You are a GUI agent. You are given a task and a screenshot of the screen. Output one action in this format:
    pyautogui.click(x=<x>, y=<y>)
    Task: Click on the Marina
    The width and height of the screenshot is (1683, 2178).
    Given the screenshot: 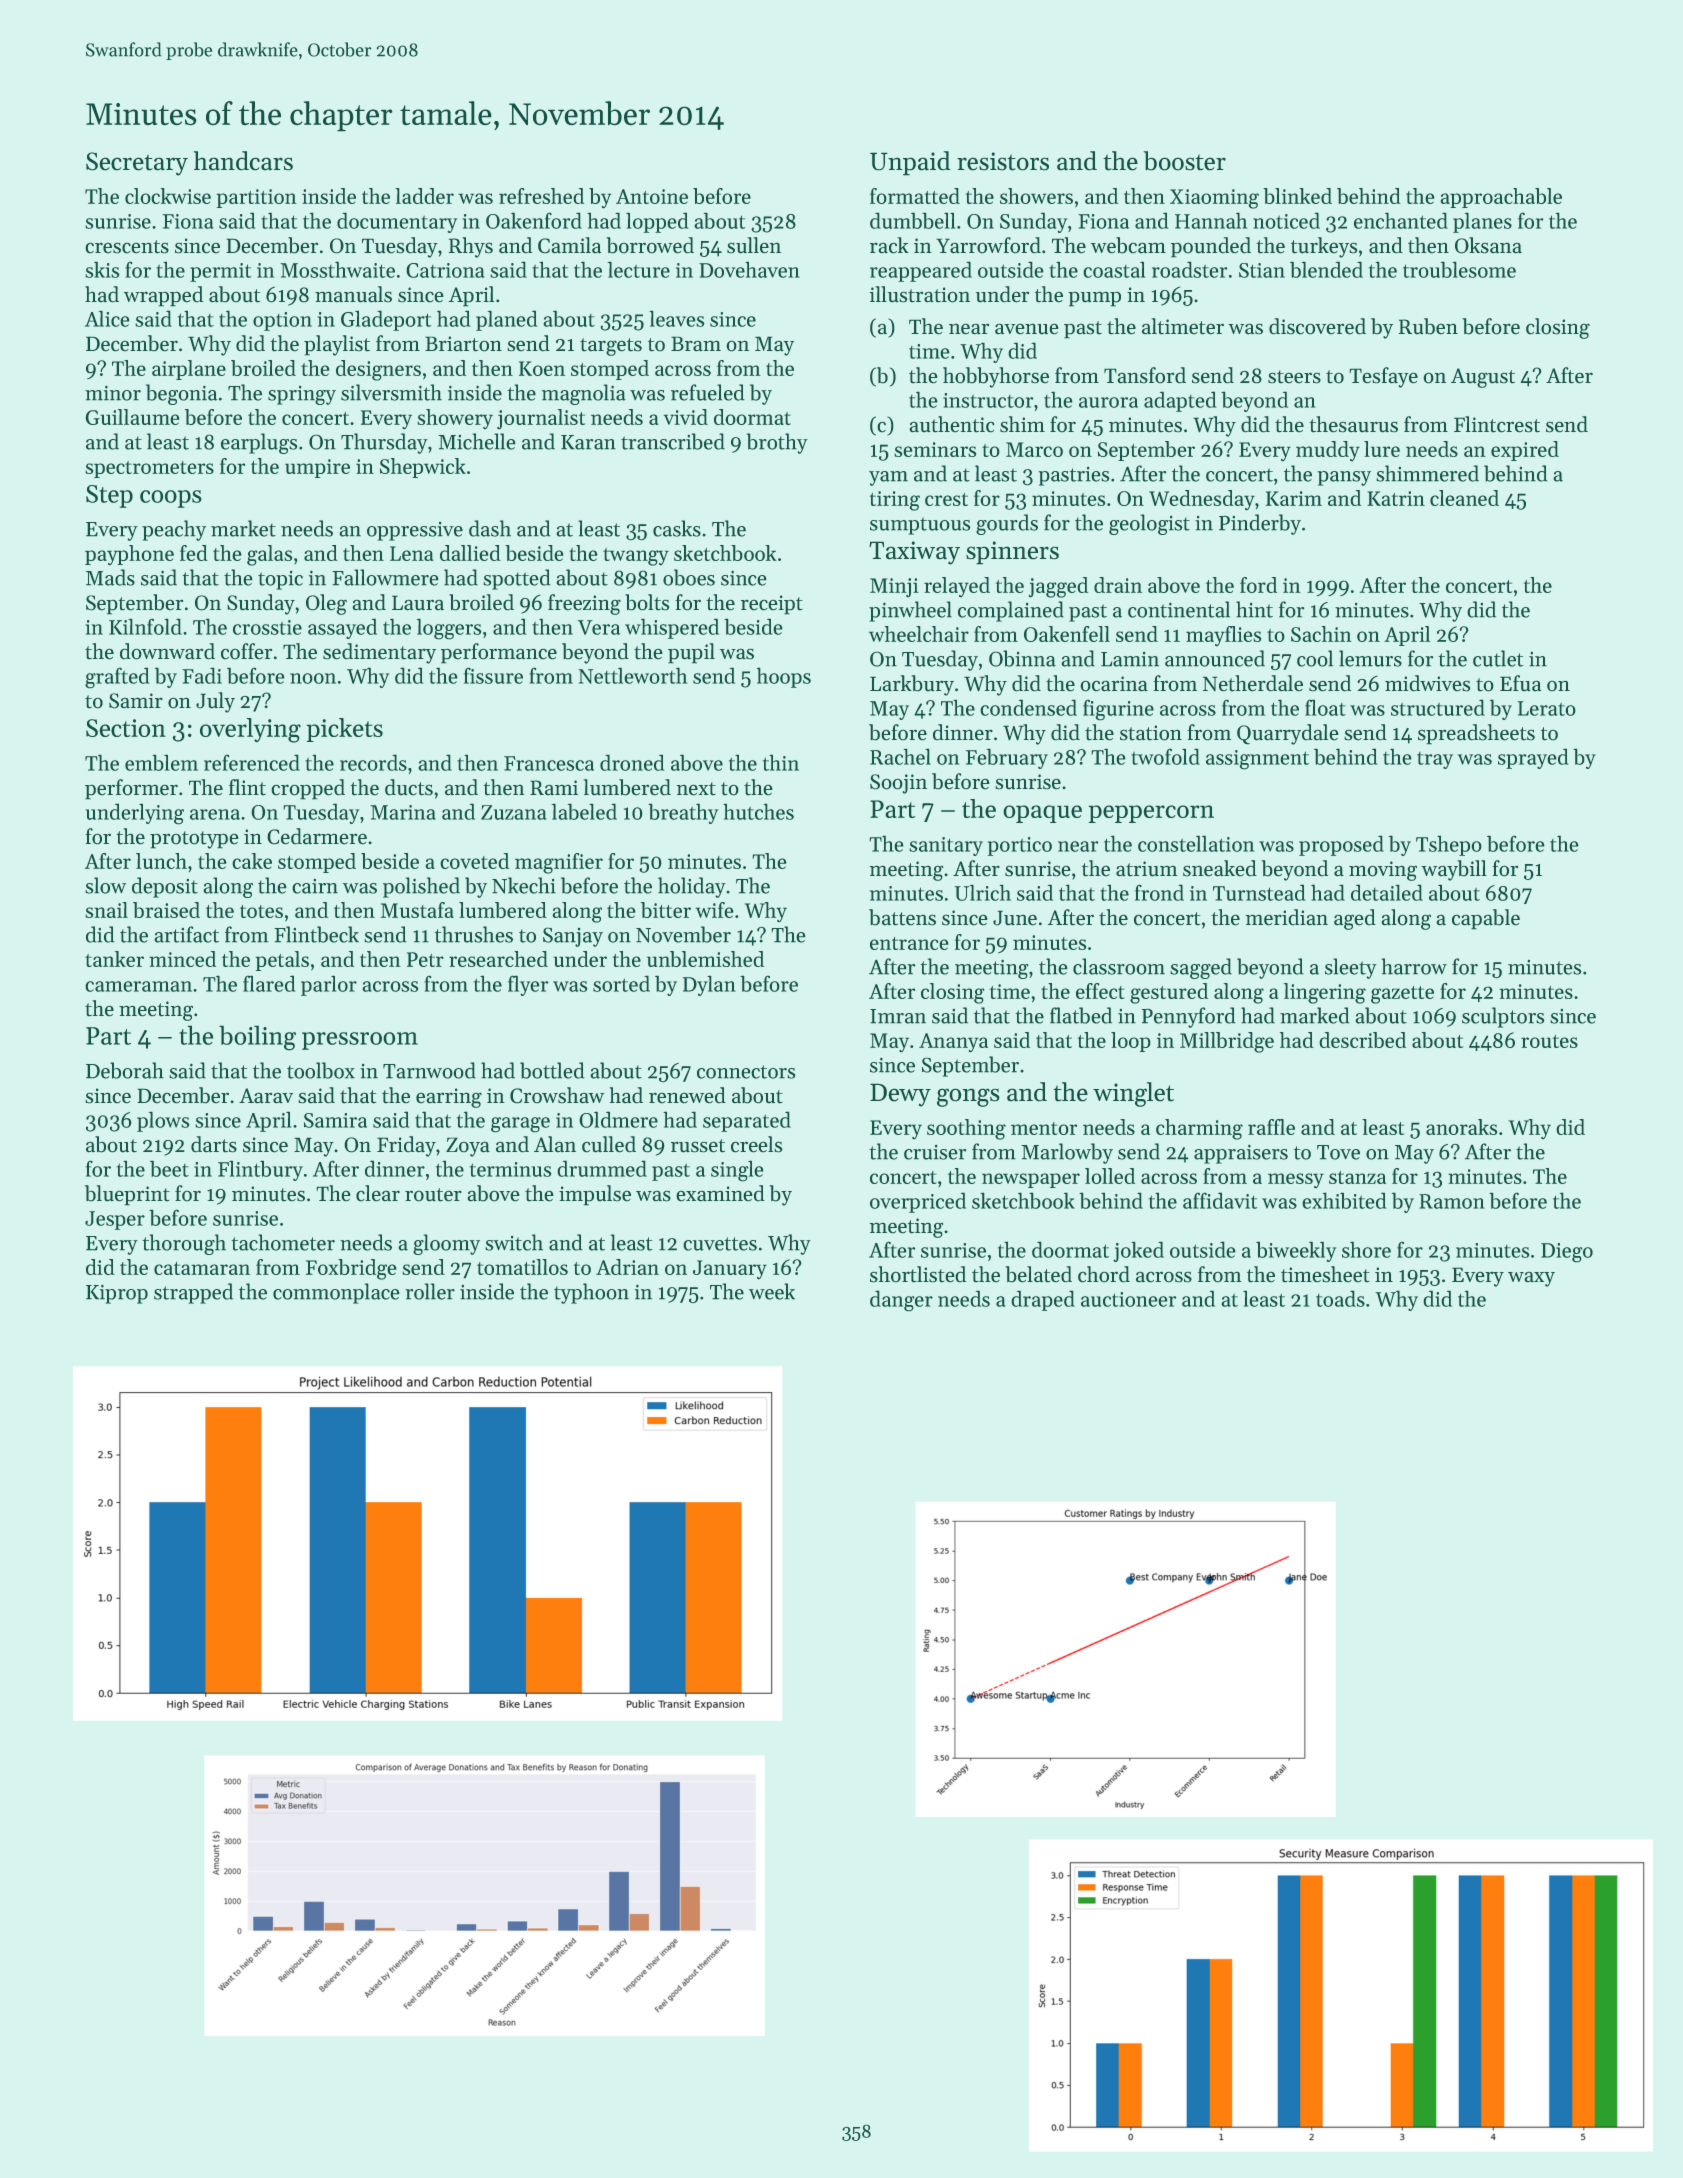 What is the action you would take?
    pyautogui.click(x=403, y=812)
